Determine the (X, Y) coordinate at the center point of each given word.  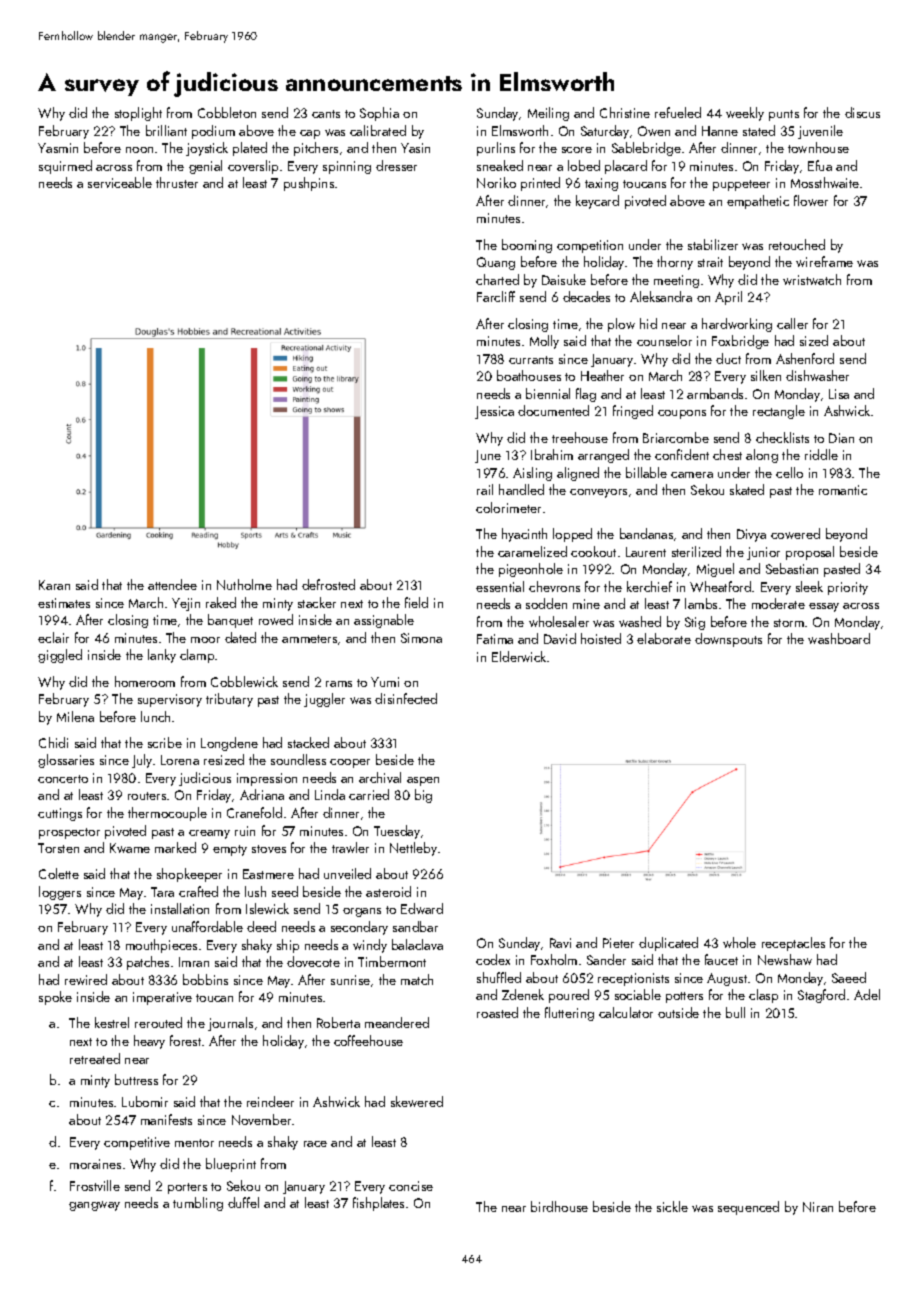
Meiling (548, 114)
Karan (54, 585)
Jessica (494, 412)
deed (261, 926)
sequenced (748, 1208)
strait (710, 262)
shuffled (499, 977)
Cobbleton (227, 112)
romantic (843, 490)
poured (569, 996)
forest (185, 1040)
